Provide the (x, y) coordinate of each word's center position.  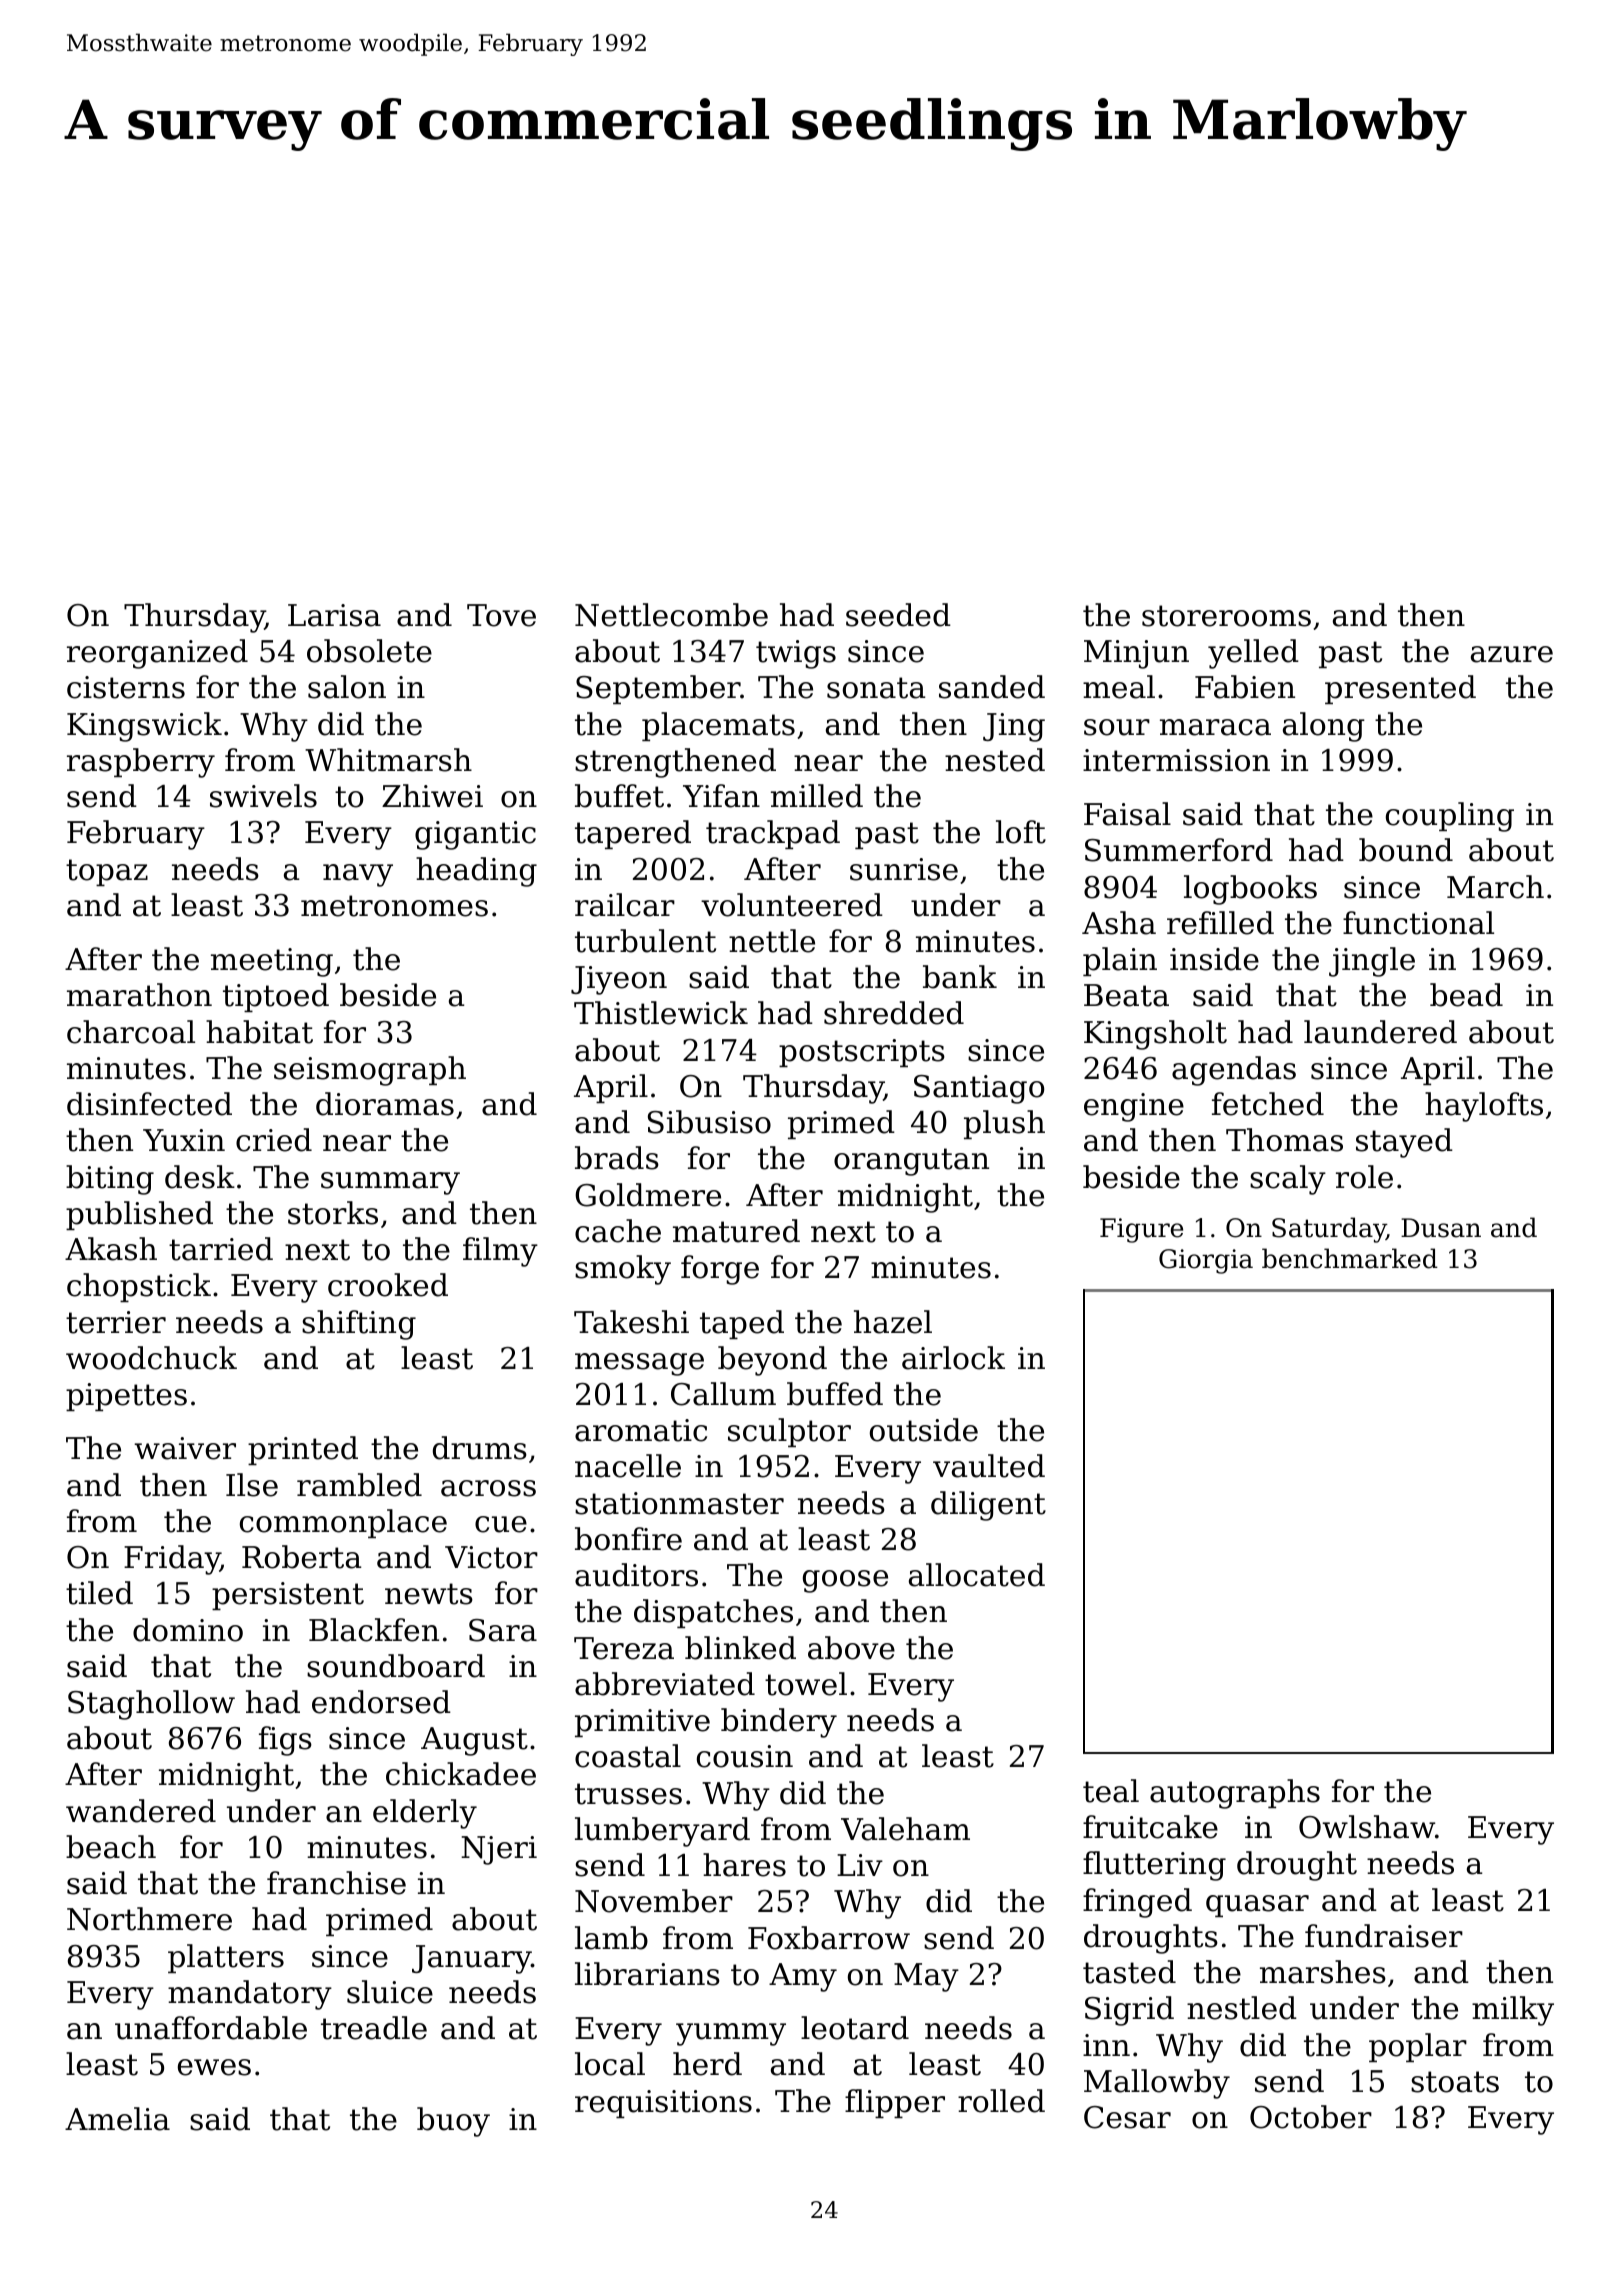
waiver (185, 1448)
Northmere (149, 1919)
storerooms (1226, 616)
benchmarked (1350, 1258)
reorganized (157, 654)
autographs (1235, 1794)
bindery (779, 1723)
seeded (898, 615)
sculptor (789, 1432)
